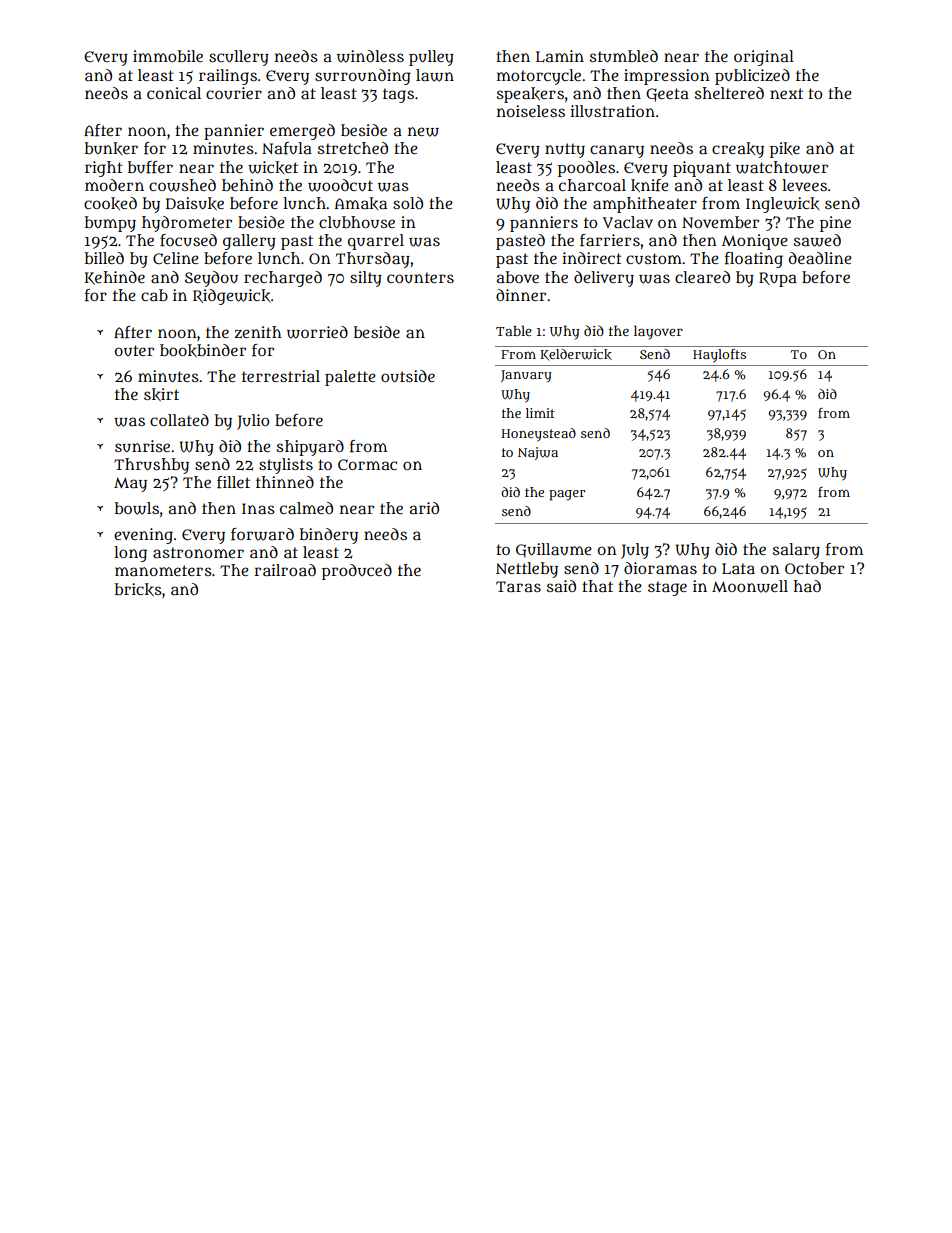 The image size is (952, 1233). I want to click on Najwa, so click(538, 453).
